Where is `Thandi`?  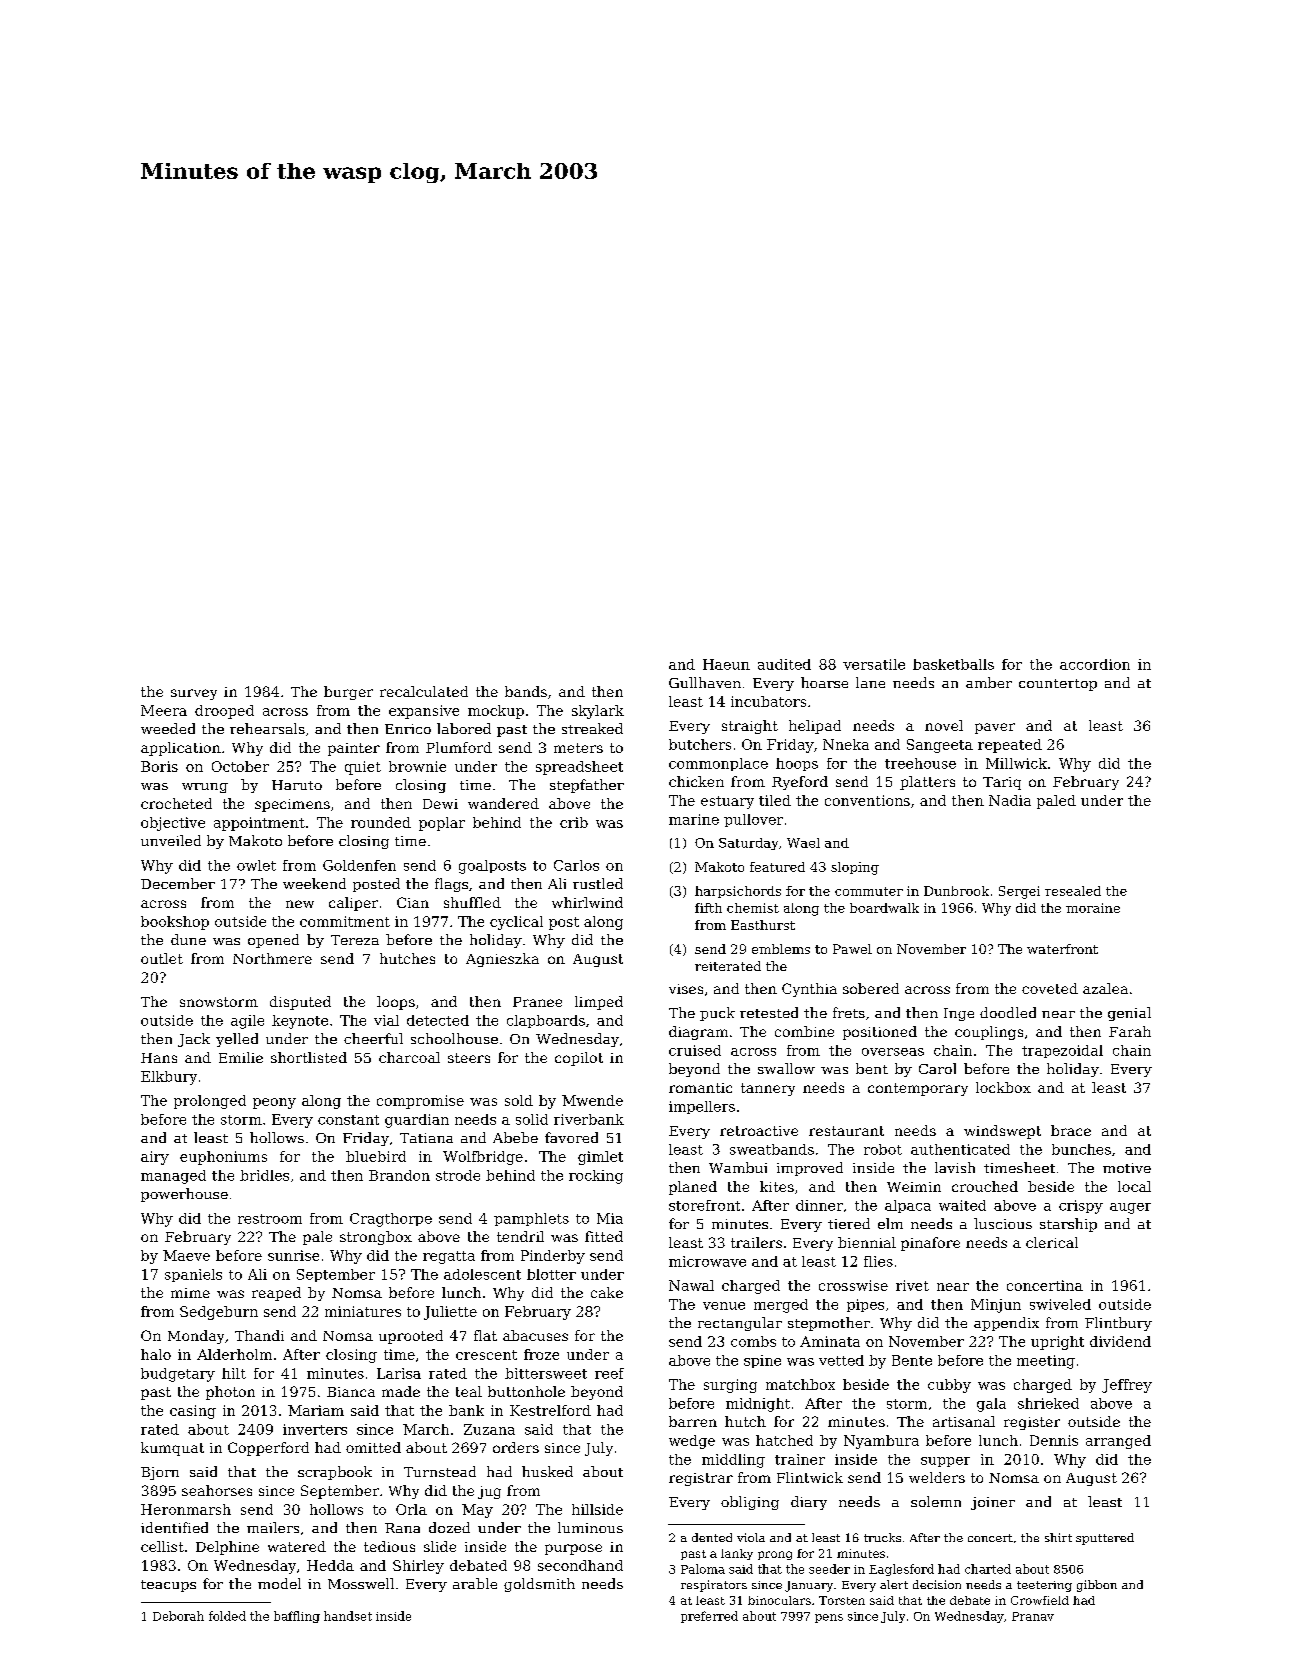
Thandi is located at coordinates (259, 1335).
